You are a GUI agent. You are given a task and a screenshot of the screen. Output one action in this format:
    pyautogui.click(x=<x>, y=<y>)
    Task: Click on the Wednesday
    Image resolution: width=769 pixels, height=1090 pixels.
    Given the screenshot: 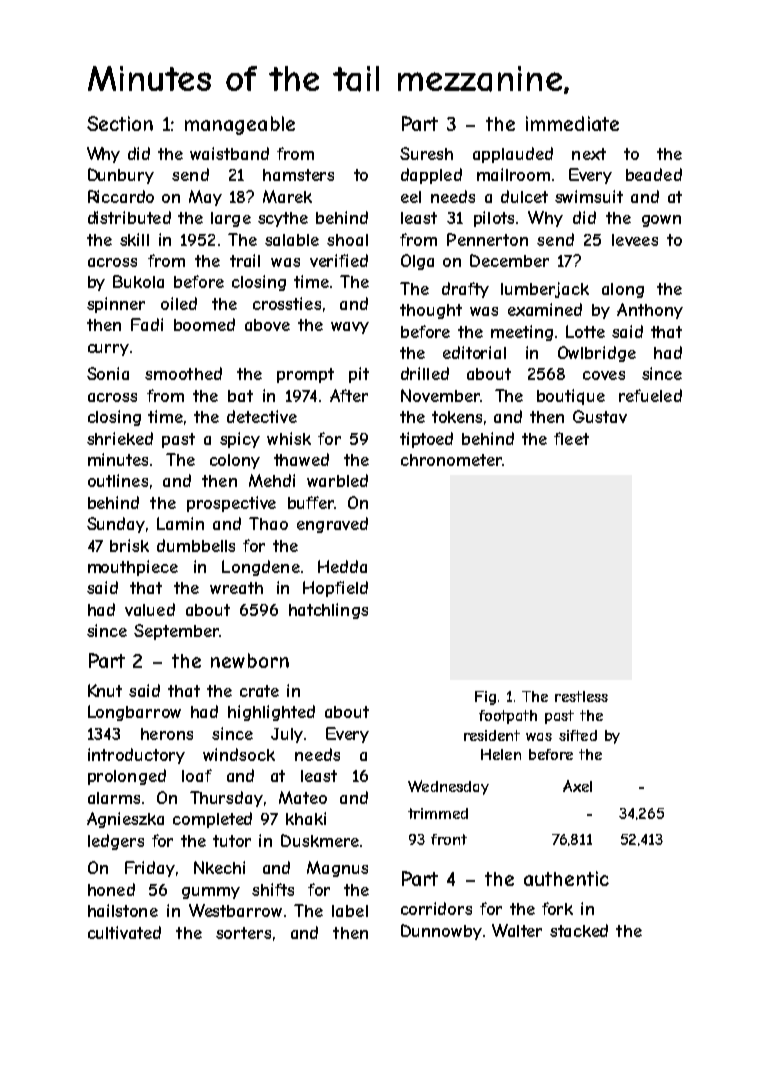 What is the action you would take?
    pyautogui.click(x=448, y=787)
